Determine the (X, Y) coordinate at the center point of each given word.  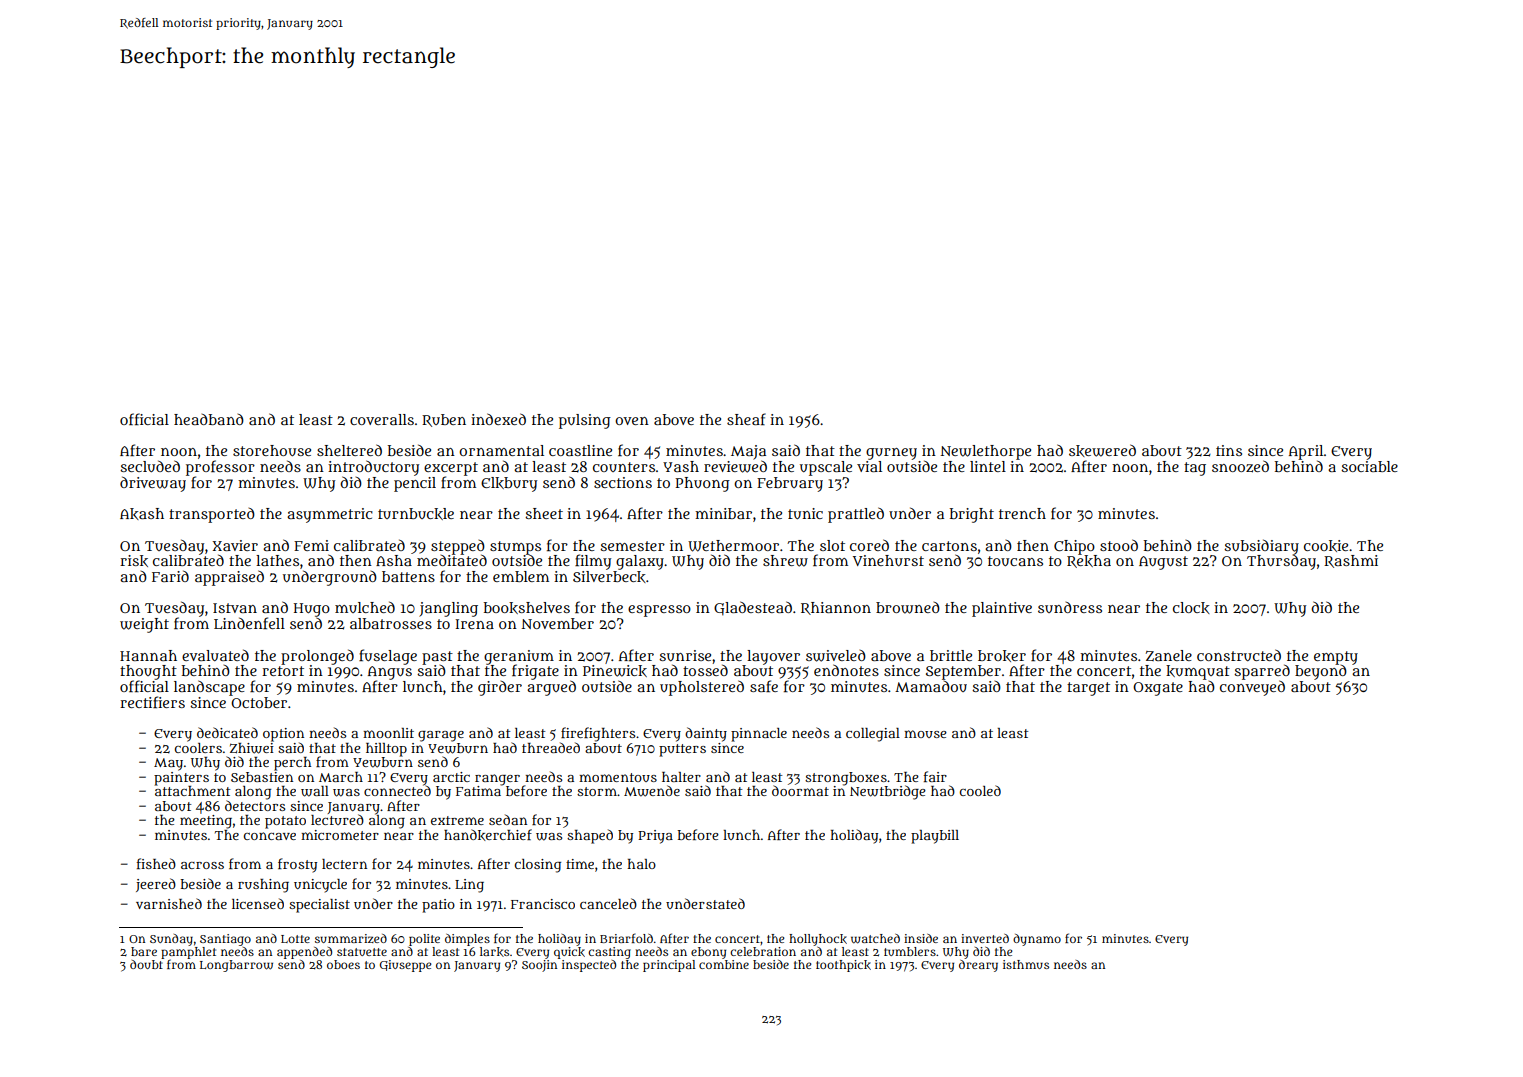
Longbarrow (236, 966)
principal (669, 966)
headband (209, 419)
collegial (873, 735)
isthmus (1026, 964)
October (259, 702)
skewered (1102, 450)
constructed (1239, 655)
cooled (980, 790)
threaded (551, 747)
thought (148, 672)
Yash (681, 466)
